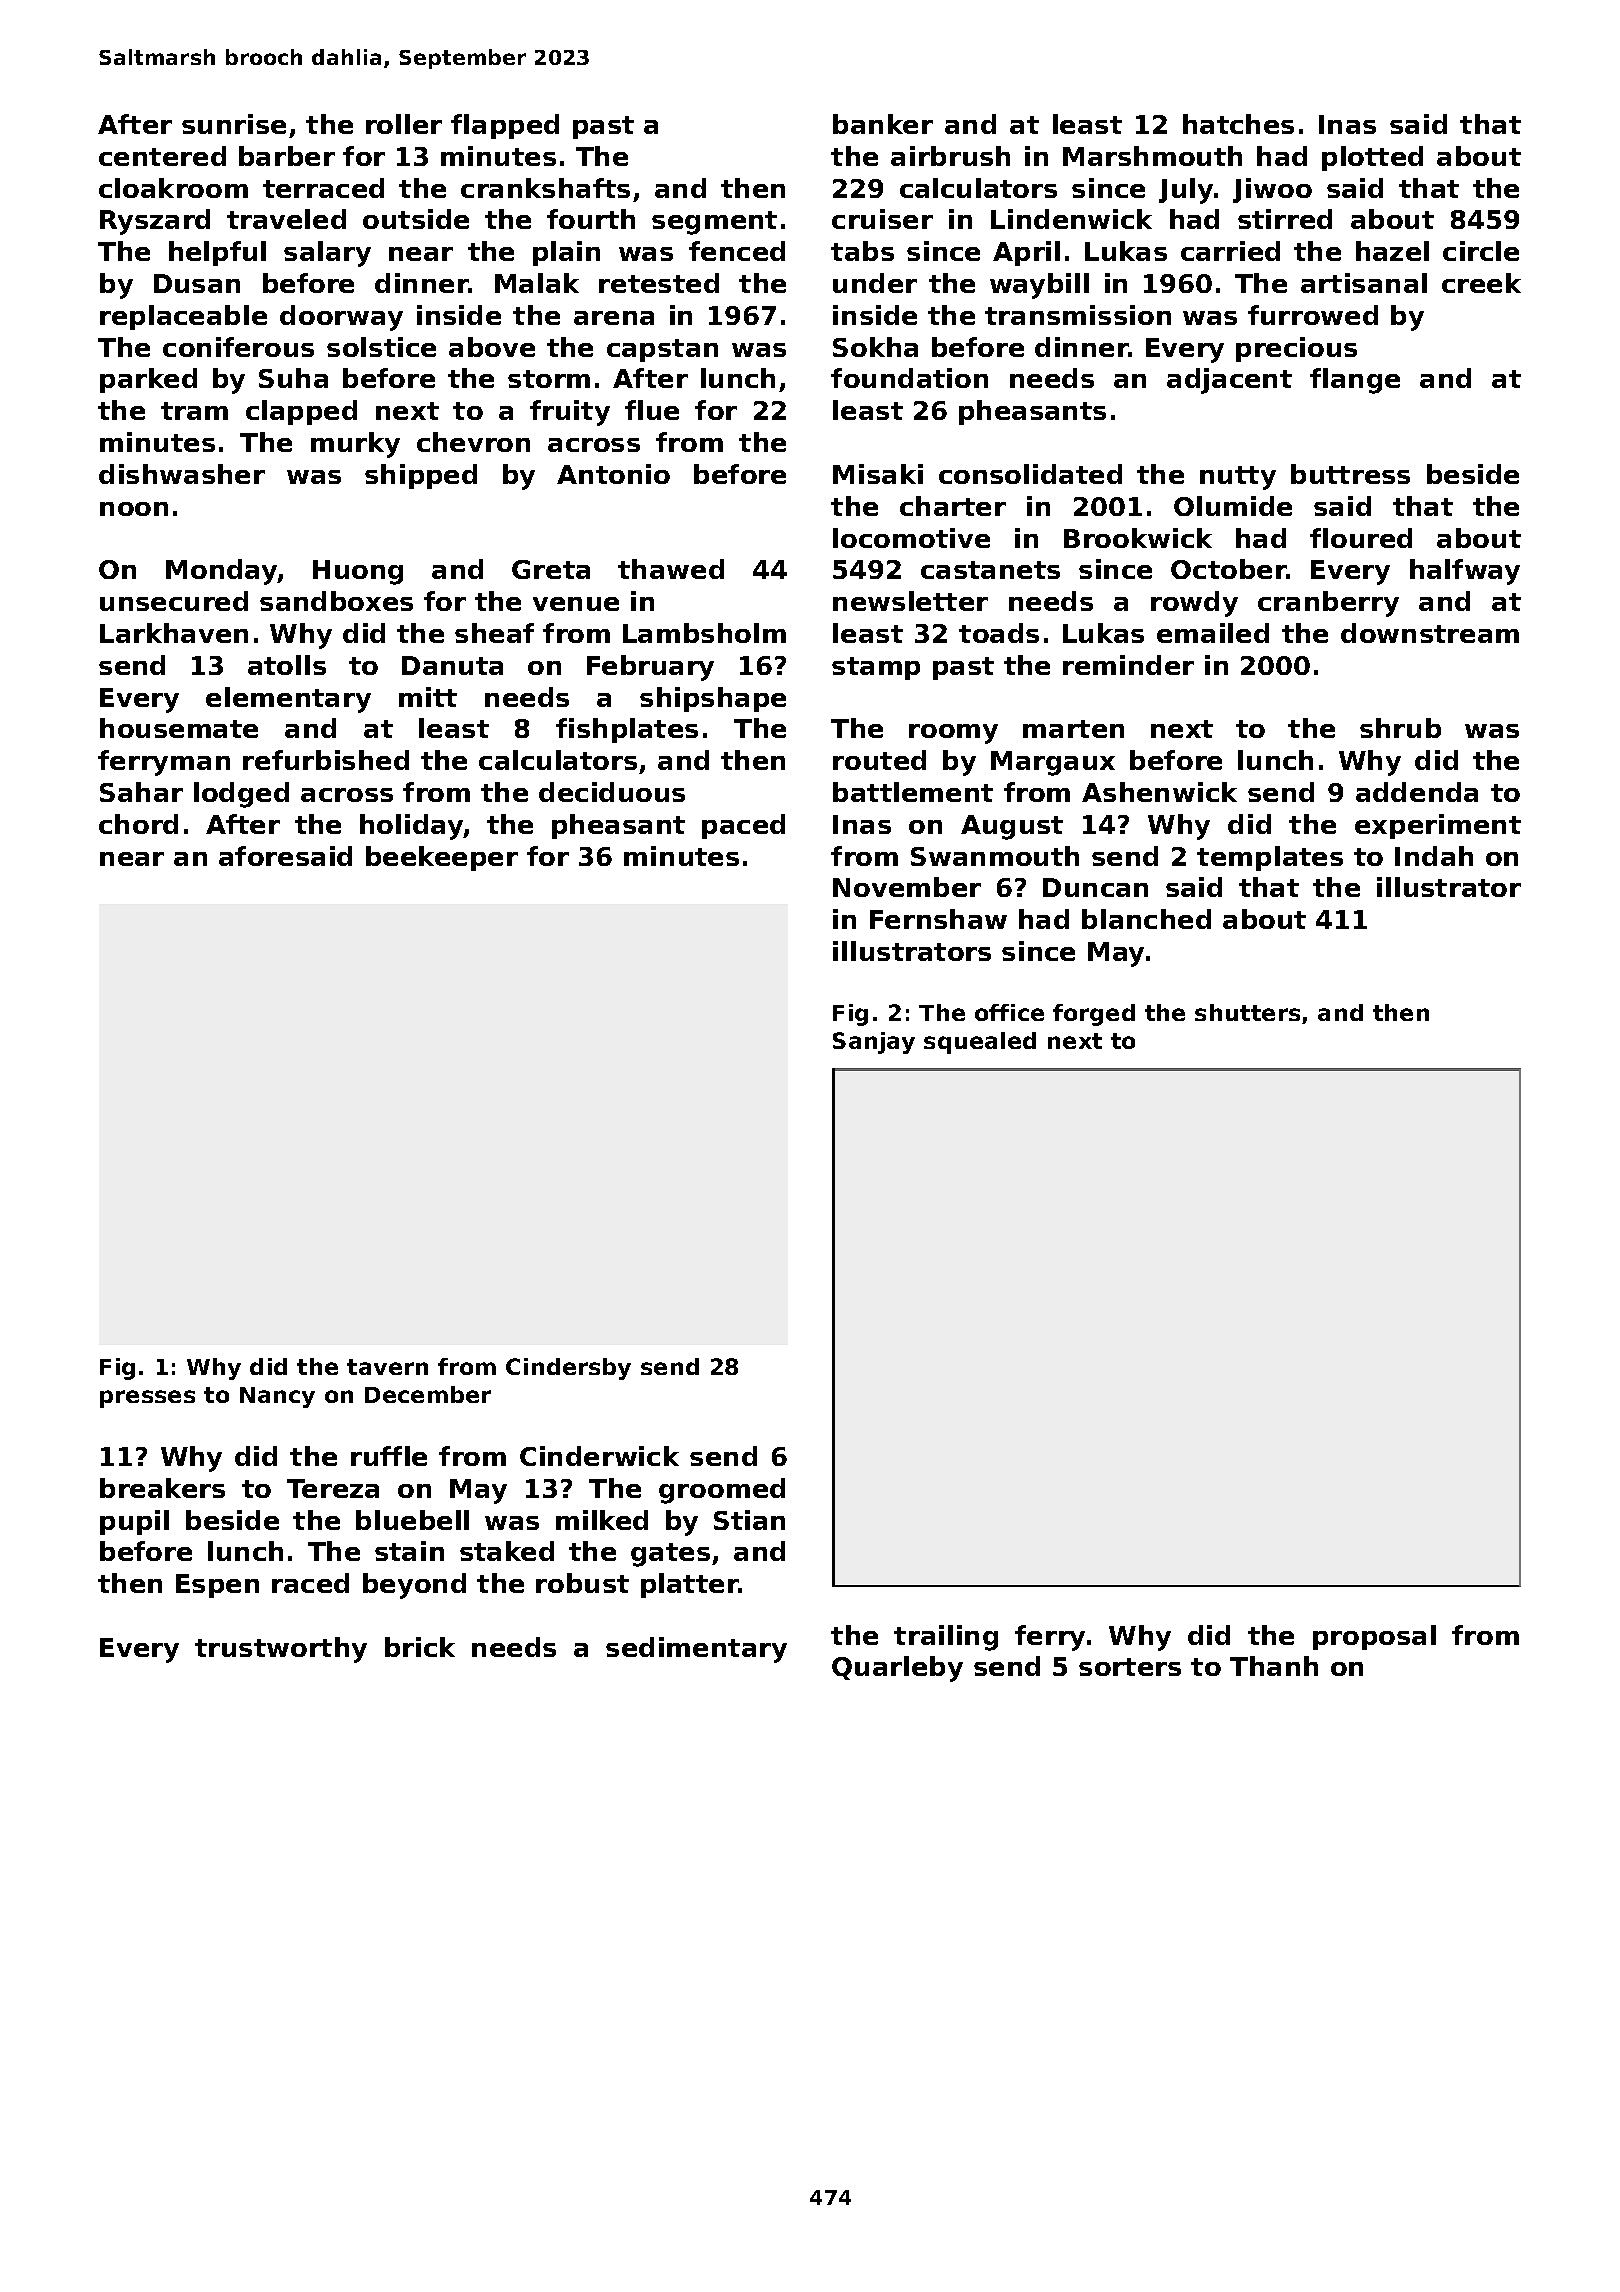 The width and height of the screenshot is (1620, 2292). What do you see at coordinates (897, 1669) in the screenshot?
I see `Quarleby` at bounding box center [897, 1669].
